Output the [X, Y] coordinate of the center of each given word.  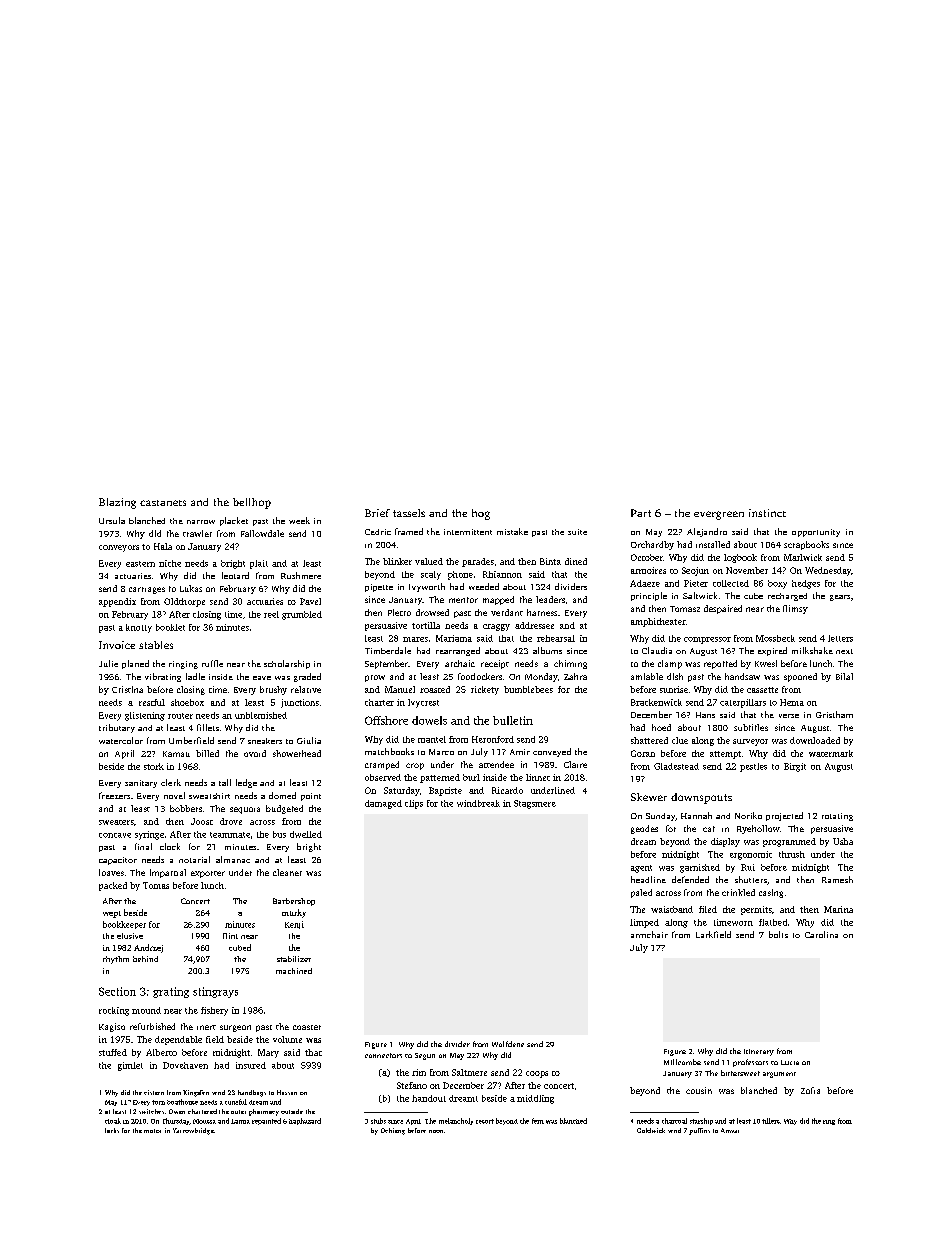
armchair [649, 934]
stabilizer [294, 959]
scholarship [287, 664]
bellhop [252, 503]
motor [152, 1131]
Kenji [294, 925]
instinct [767, 513]
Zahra [575, 676]
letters [840, 638]
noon [436, 1131]
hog [481, 514]
